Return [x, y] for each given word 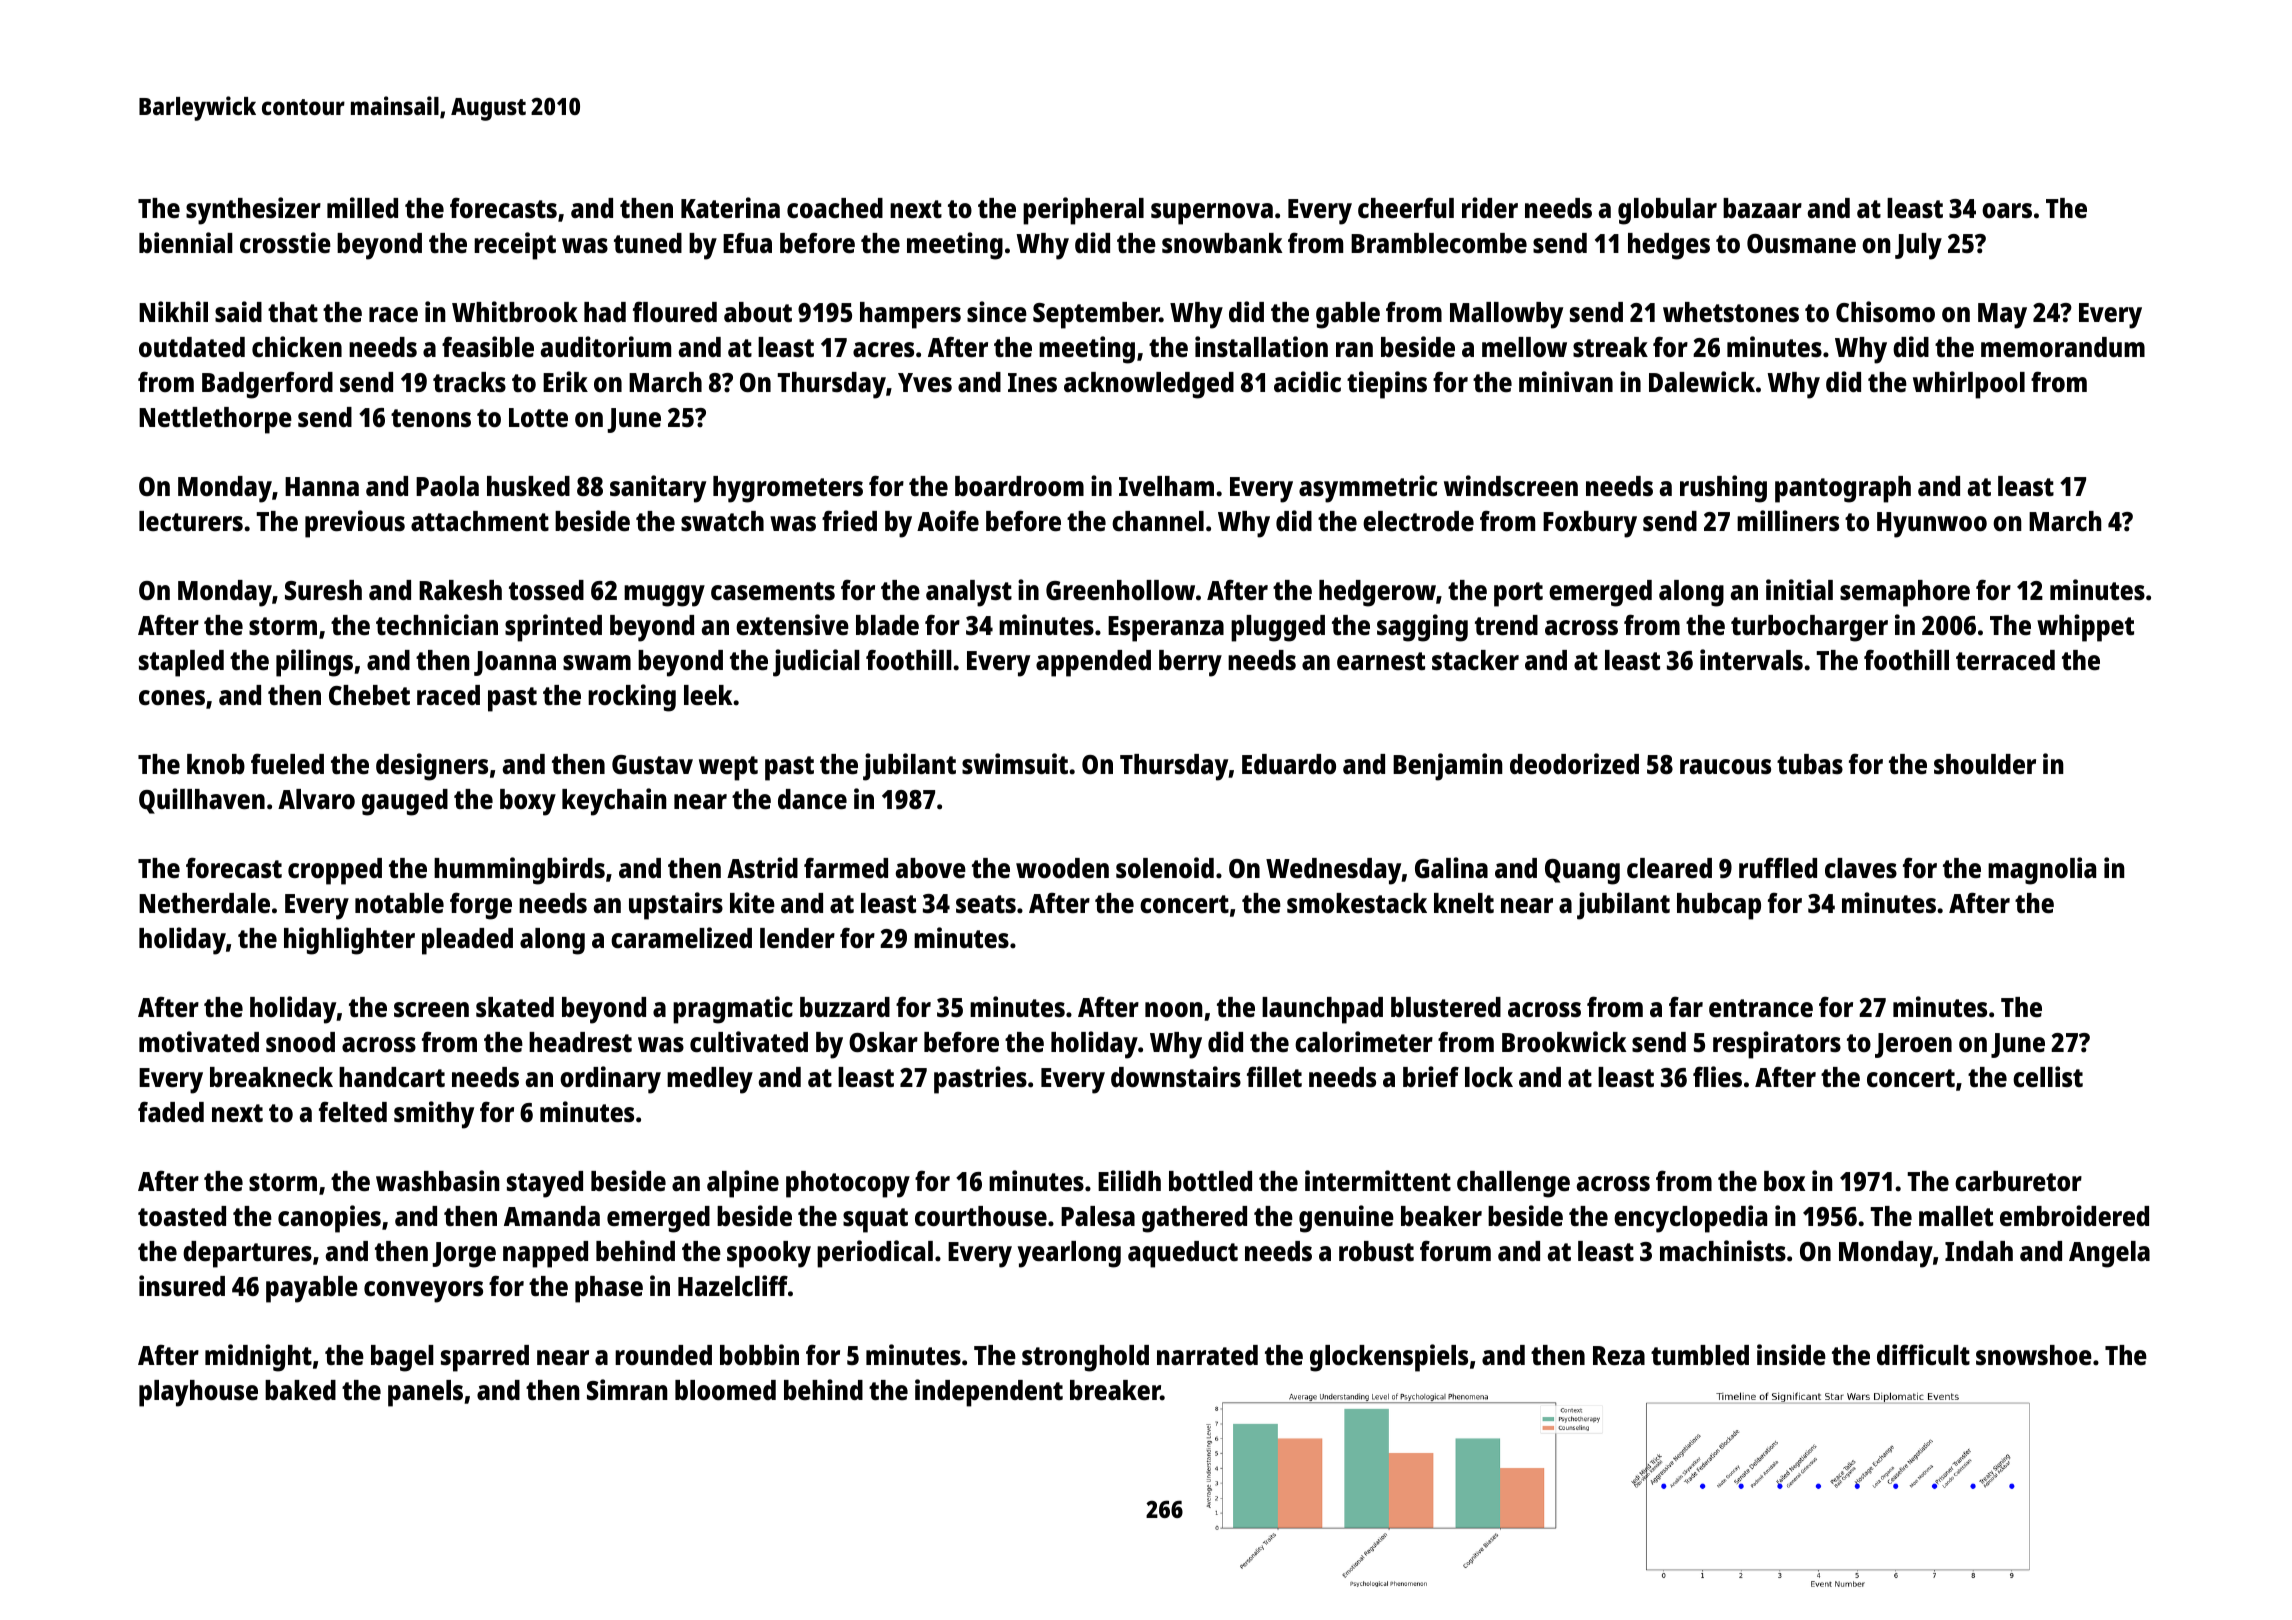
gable [1348, 315]
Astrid [762, 867]
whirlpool [1969, 385]
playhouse [198, 1393]
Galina [1451, 867]
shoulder [1985, 764]
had [605, 312]
